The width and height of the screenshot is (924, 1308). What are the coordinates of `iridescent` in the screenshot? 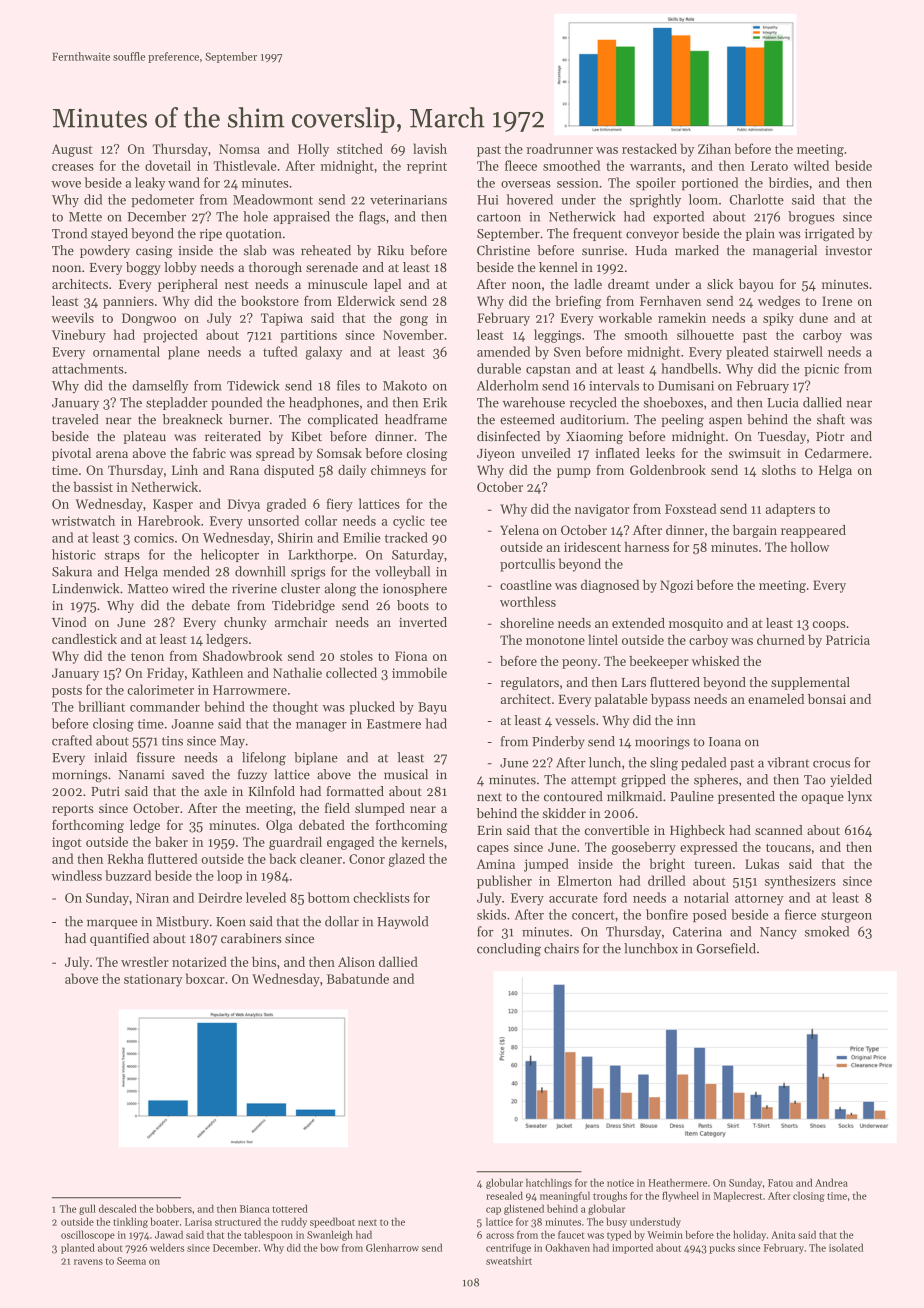 It's located at (592, 546).
